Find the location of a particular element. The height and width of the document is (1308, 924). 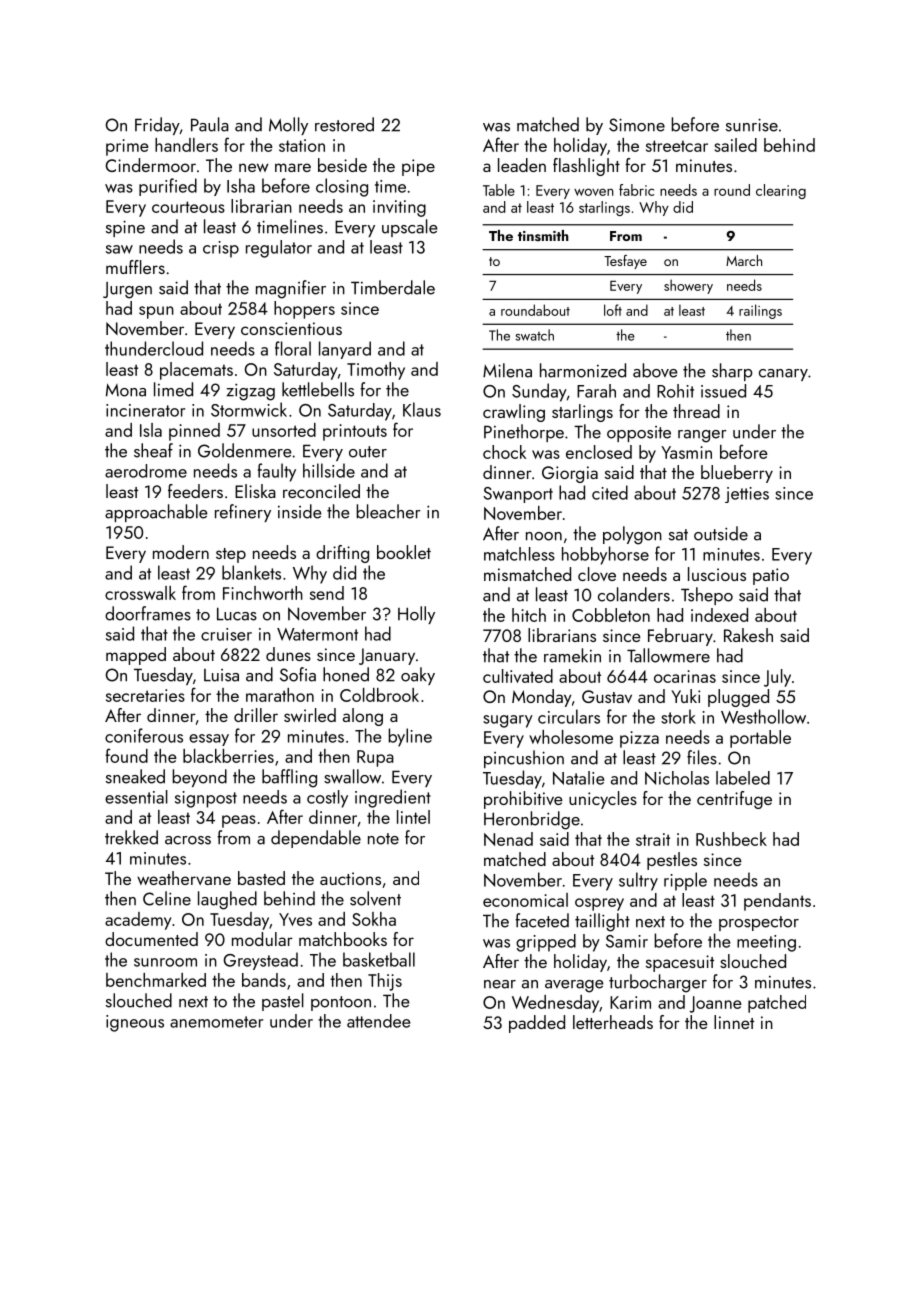

courteous is located at coordinates (188, 207).
